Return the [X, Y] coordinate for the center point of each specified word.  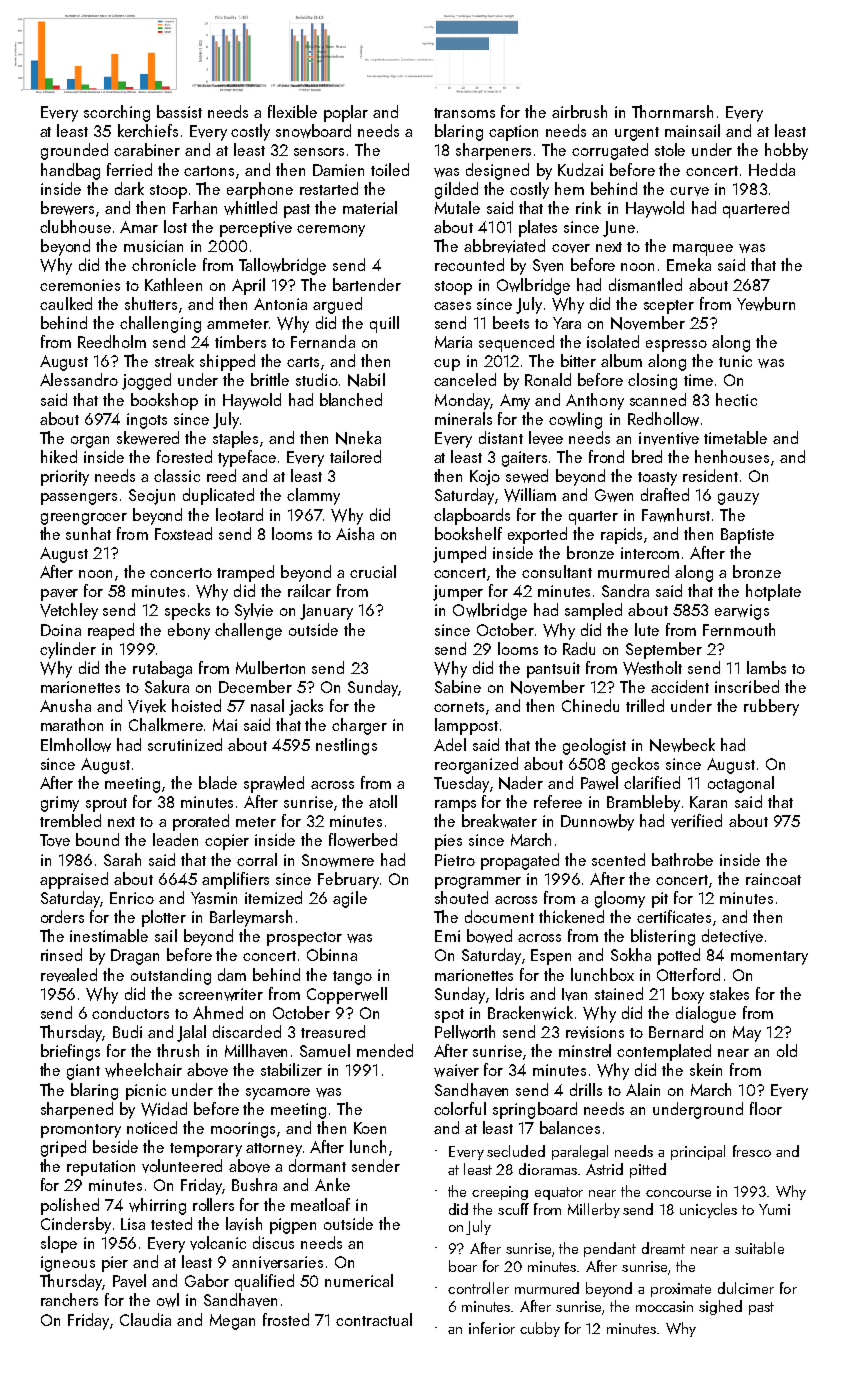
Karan [708, 802]
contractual [374, 1319]
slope [59, 1244]
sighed [720, 1307]
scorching [117, 113]
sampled [593, 611]
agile [350, 899]
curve [689, 191]
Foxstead [183, 533]
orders [62, 916]
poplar [346, 113]
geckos [635, 765]
